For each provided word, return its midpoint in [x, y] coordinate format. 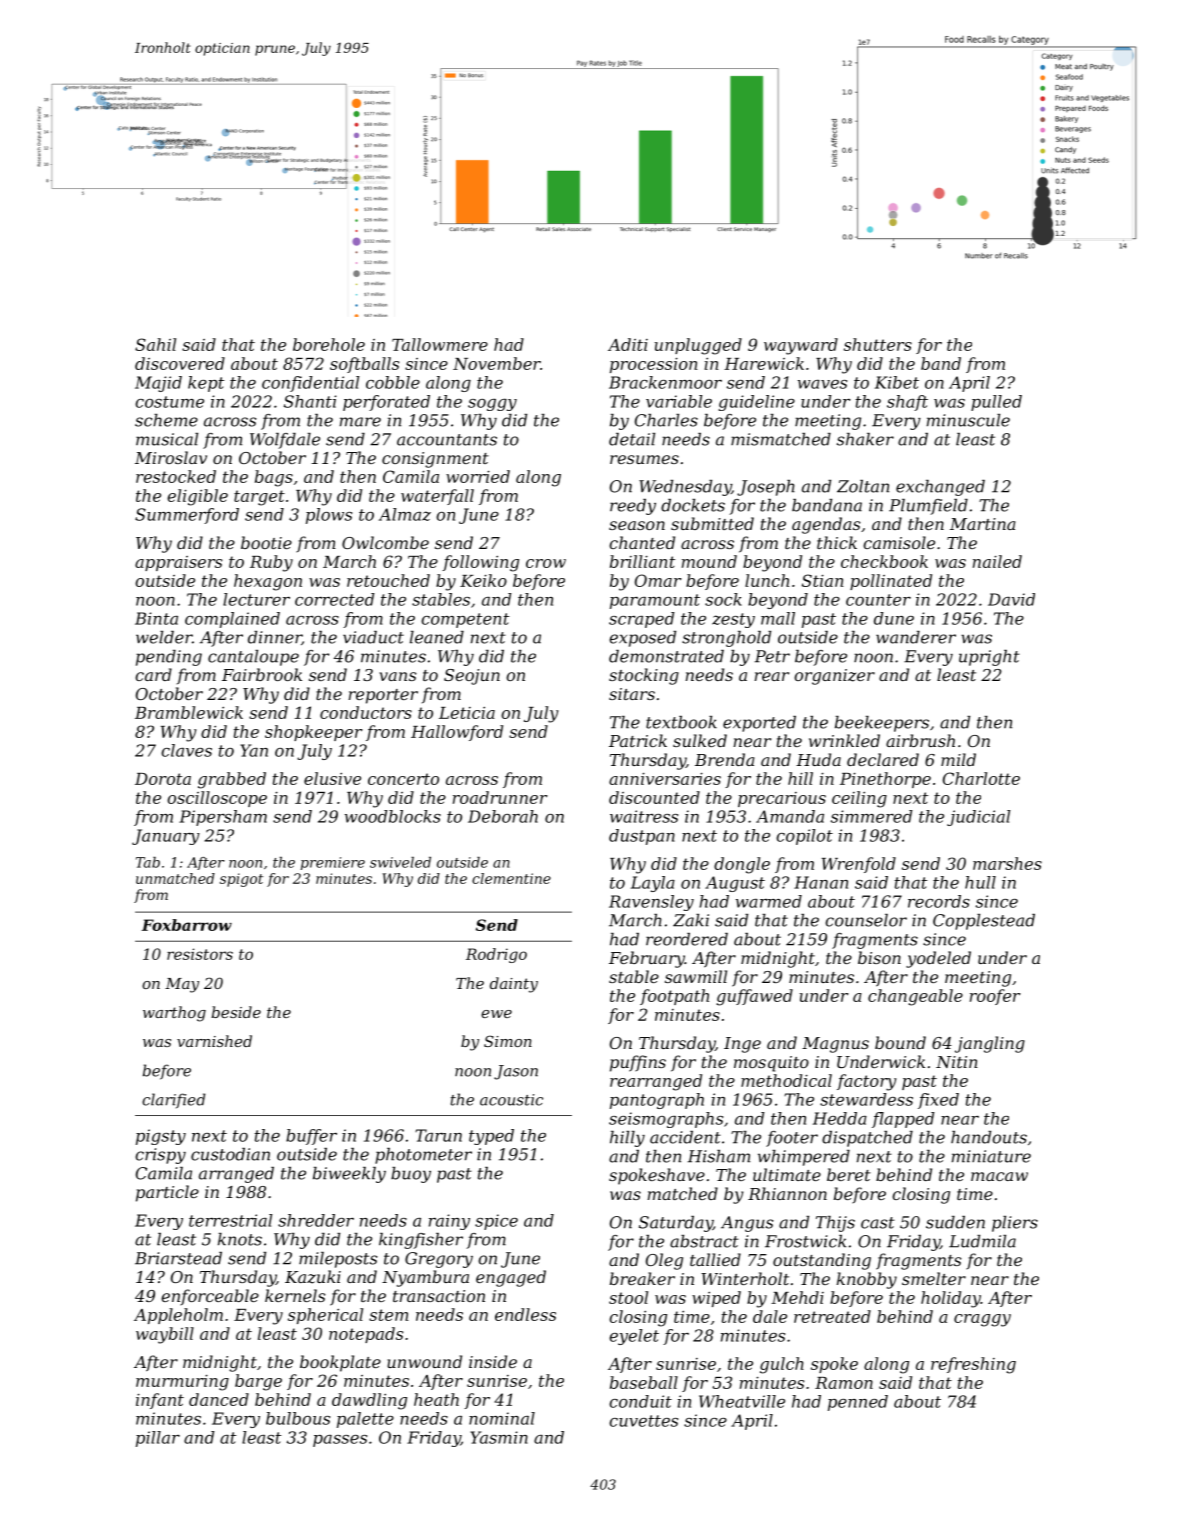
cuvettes [643, 1421]
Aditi [628, 344]
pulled [996, 403]
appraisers [178, 563]
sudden [955, 1222]
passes [340, 1441]
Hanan [821, 882]
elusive [332, 778]
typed [491, 1137]
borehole [329, 344]
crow [546, 563]
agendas [826, 525]
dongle [742, 865]
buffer [311, 1137]
